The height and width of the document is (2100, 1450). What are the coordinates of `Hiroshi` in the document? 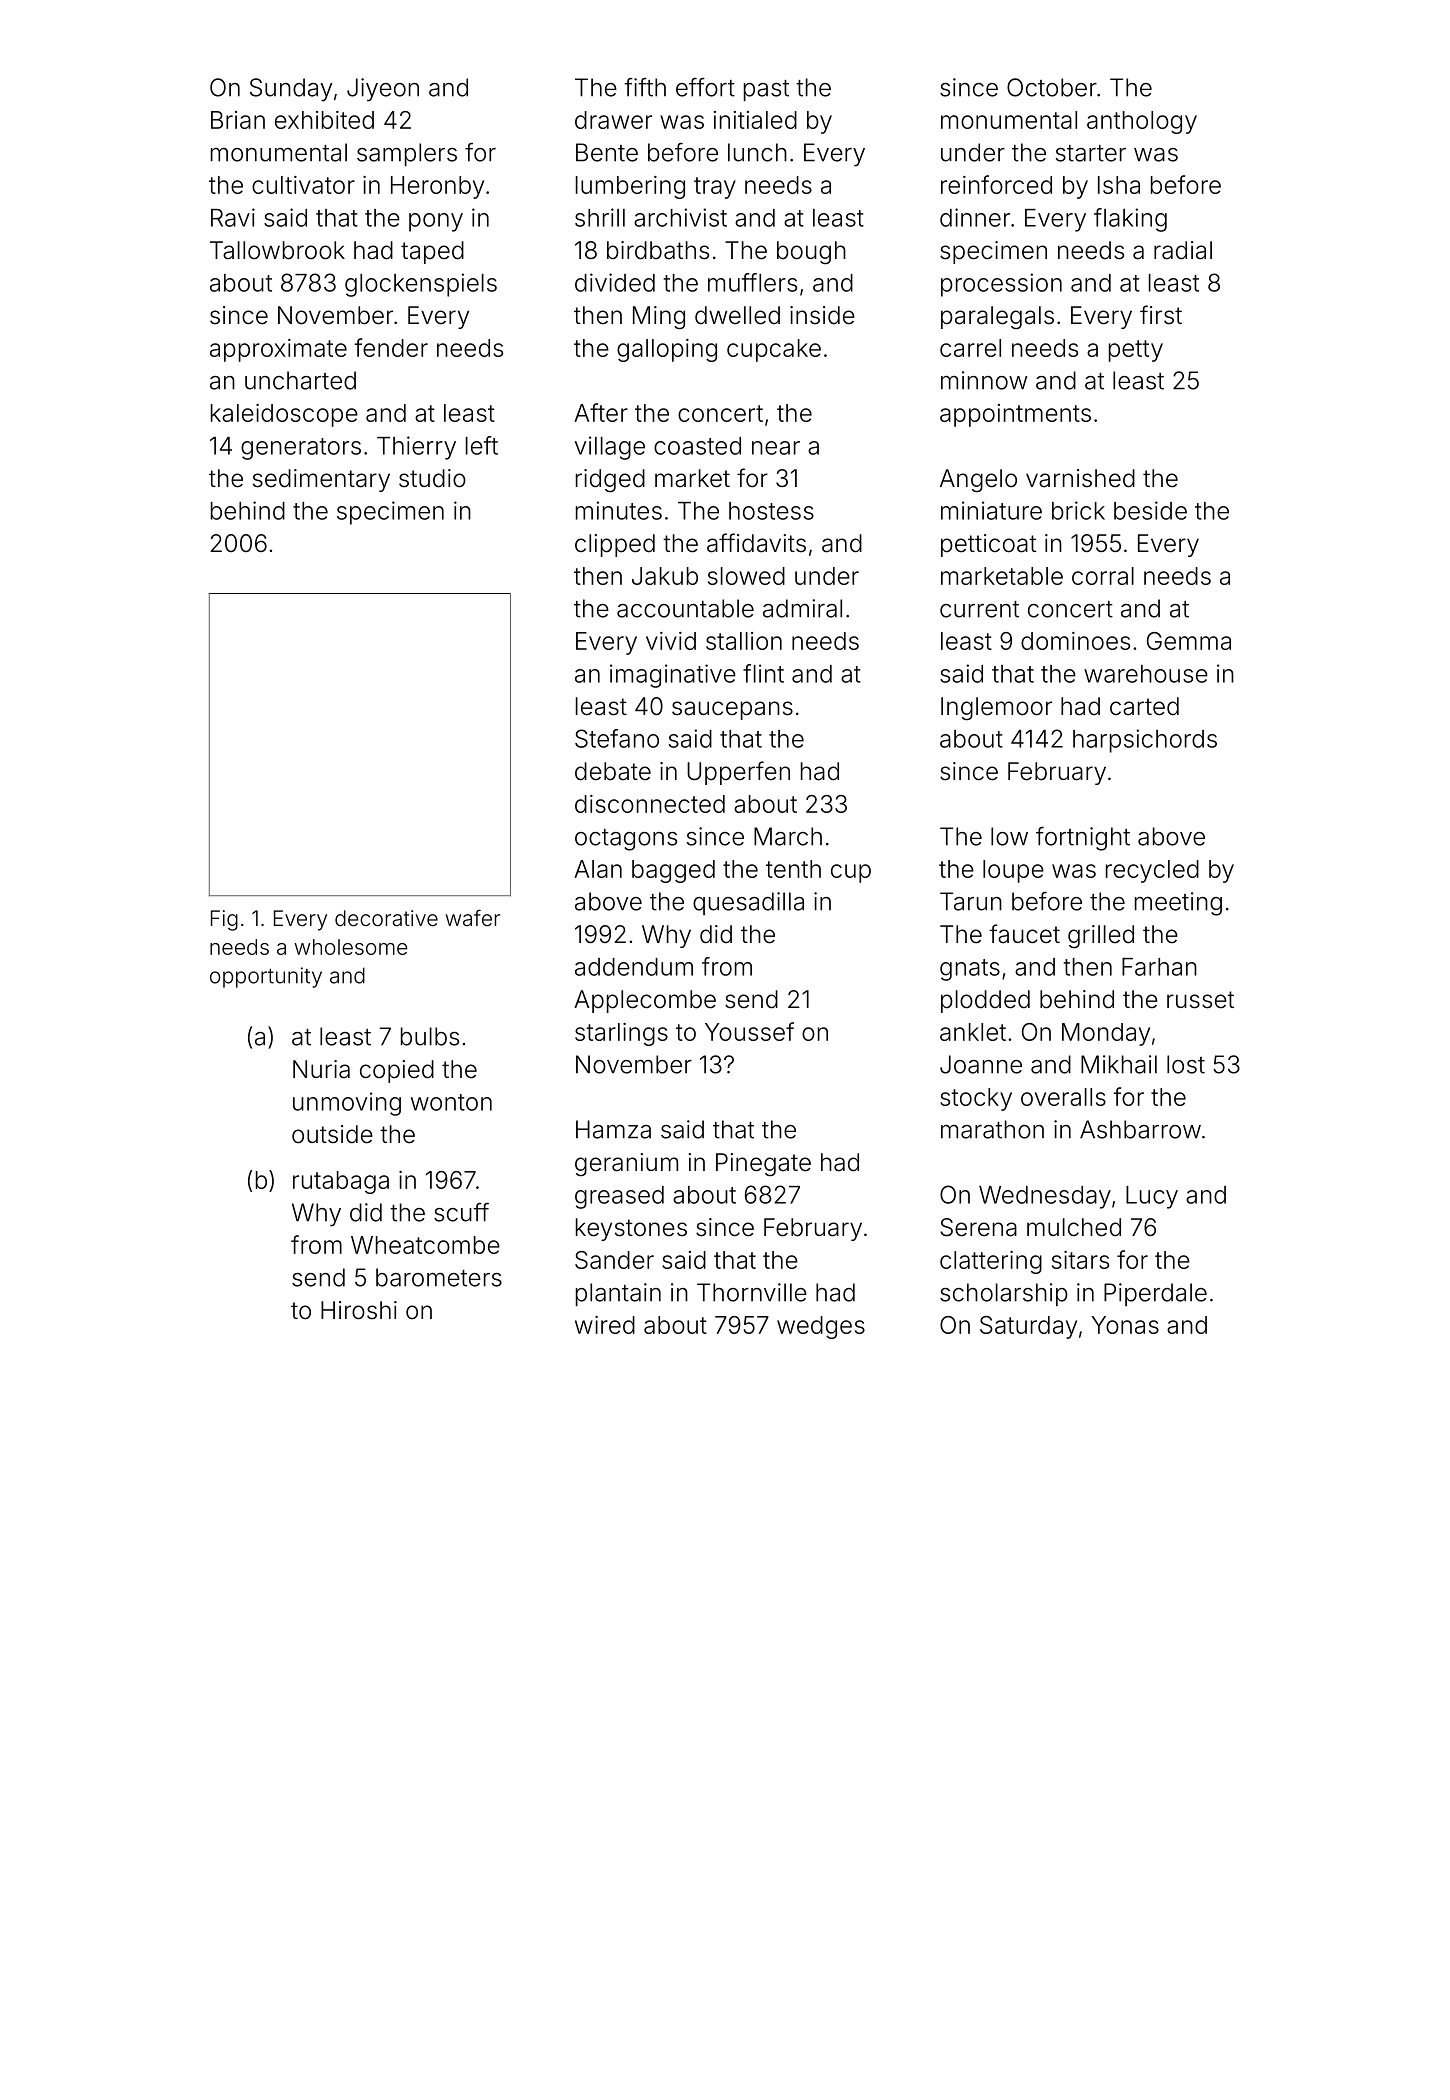 It's located at (359, 1310).
